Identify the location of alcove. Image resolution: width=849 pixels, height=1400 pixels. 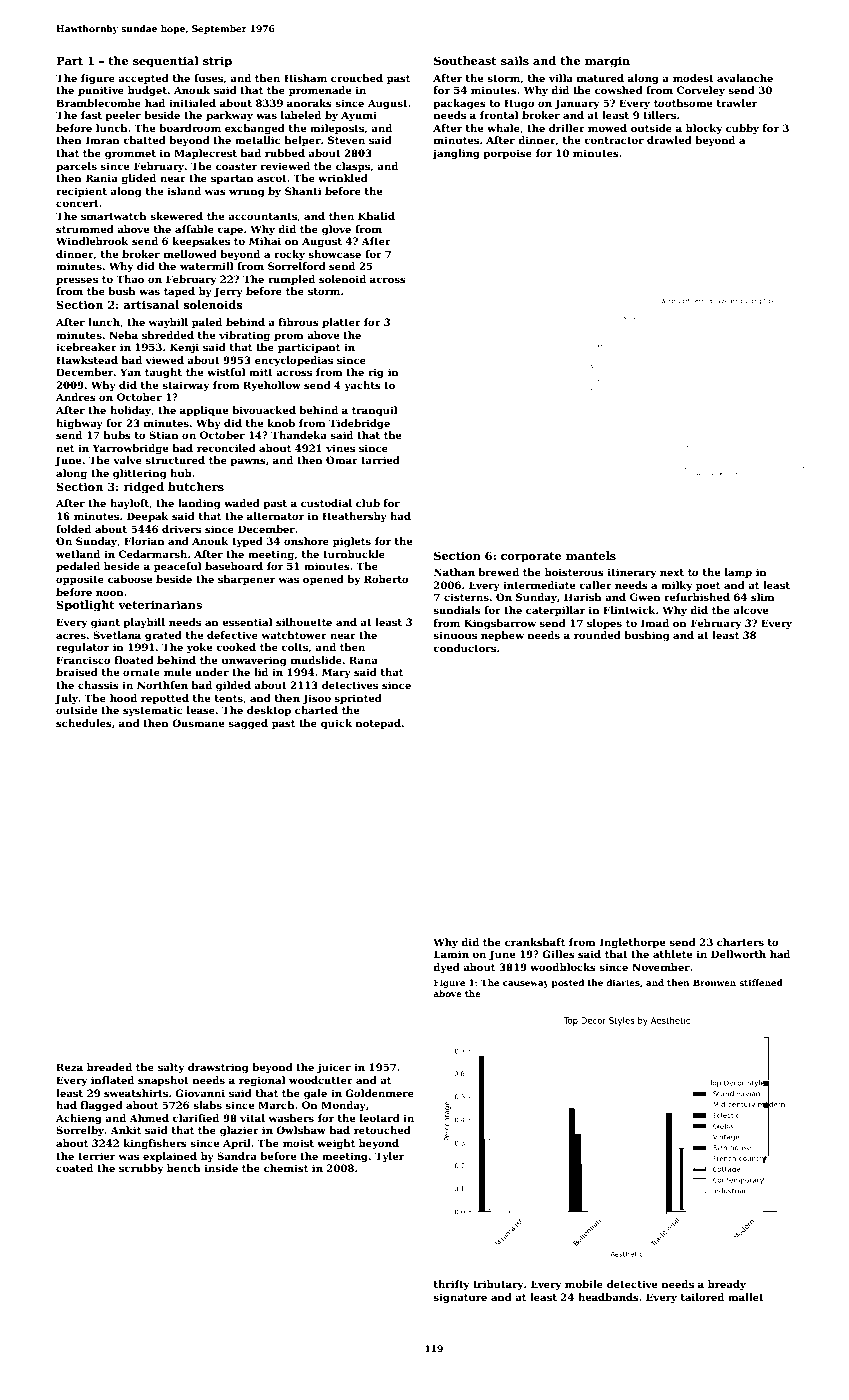
(750, 610).
